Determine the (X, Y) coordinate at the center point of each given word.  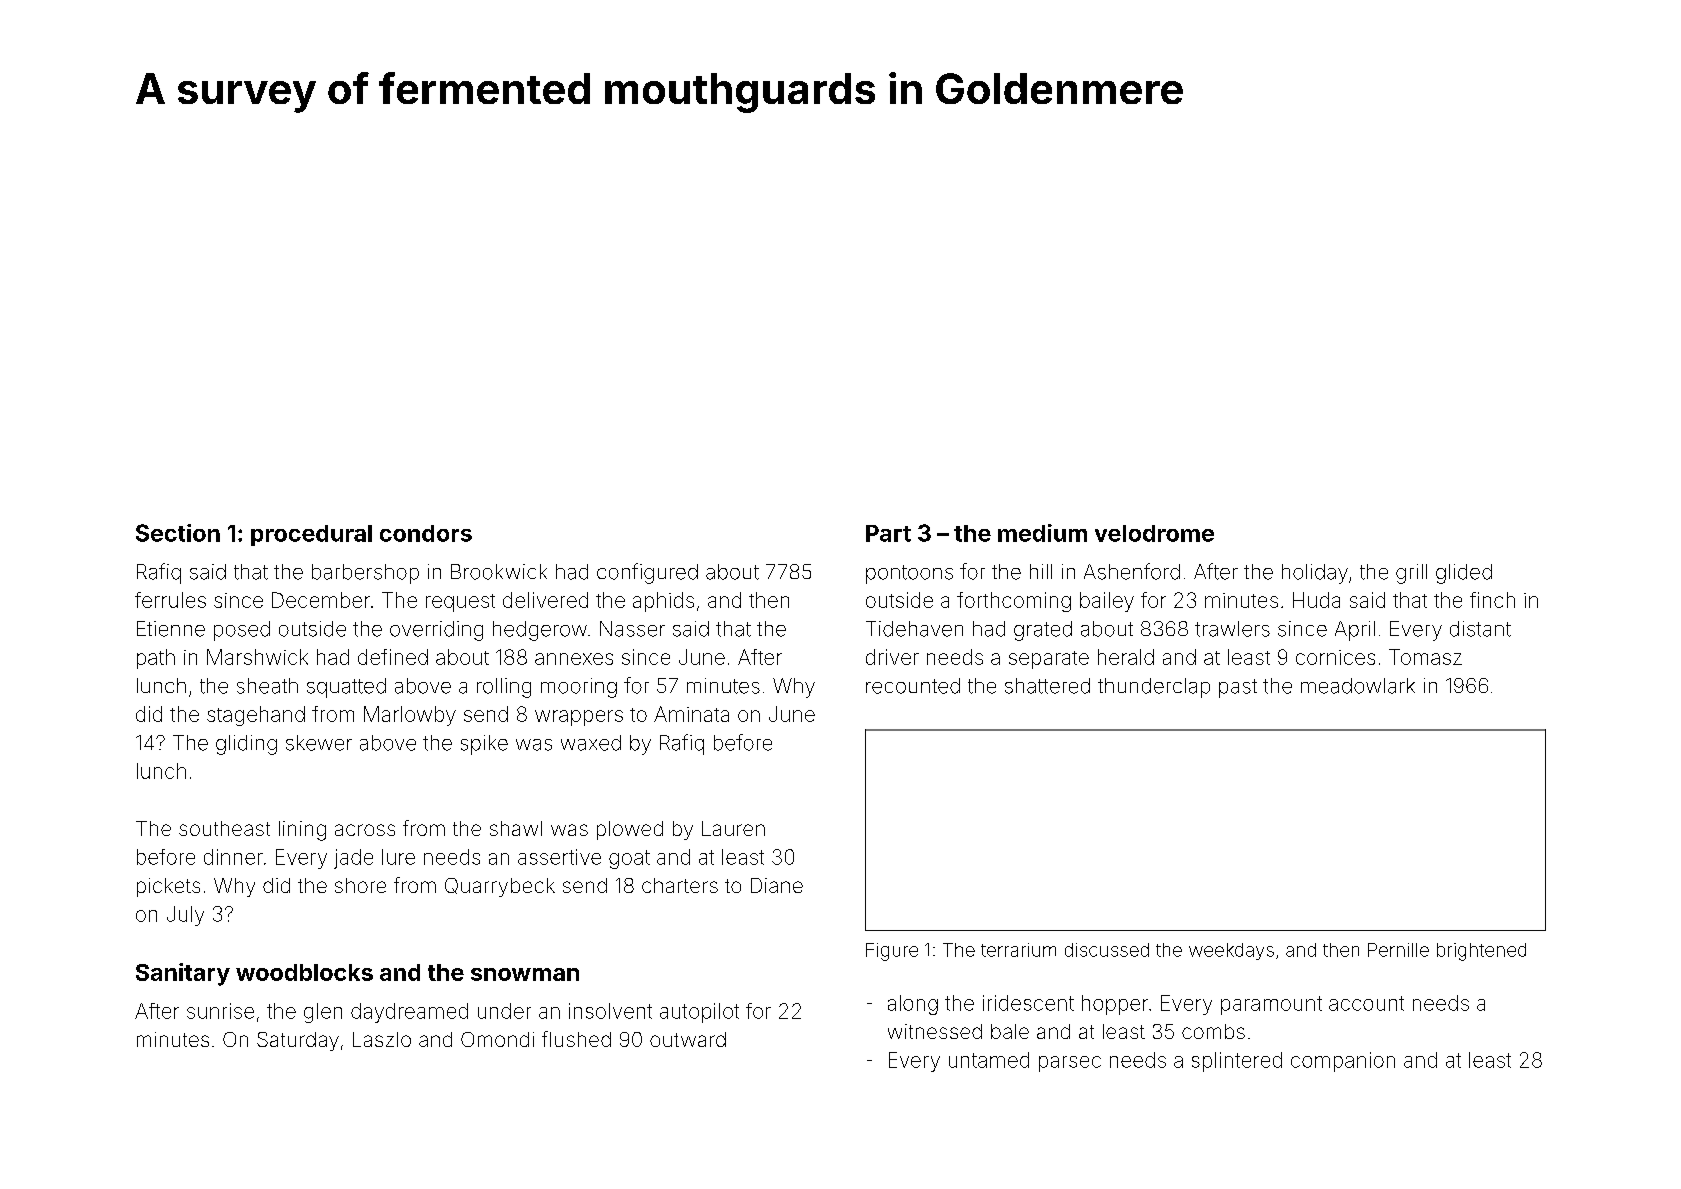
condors (426, 533)
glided (1464, 574)
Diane (777, 885)
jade (353, 859)
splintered (1237, 1062)
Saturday (298, 1041)
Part (888, 533)
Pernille (1398, 950)
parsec (1070, 1064)
